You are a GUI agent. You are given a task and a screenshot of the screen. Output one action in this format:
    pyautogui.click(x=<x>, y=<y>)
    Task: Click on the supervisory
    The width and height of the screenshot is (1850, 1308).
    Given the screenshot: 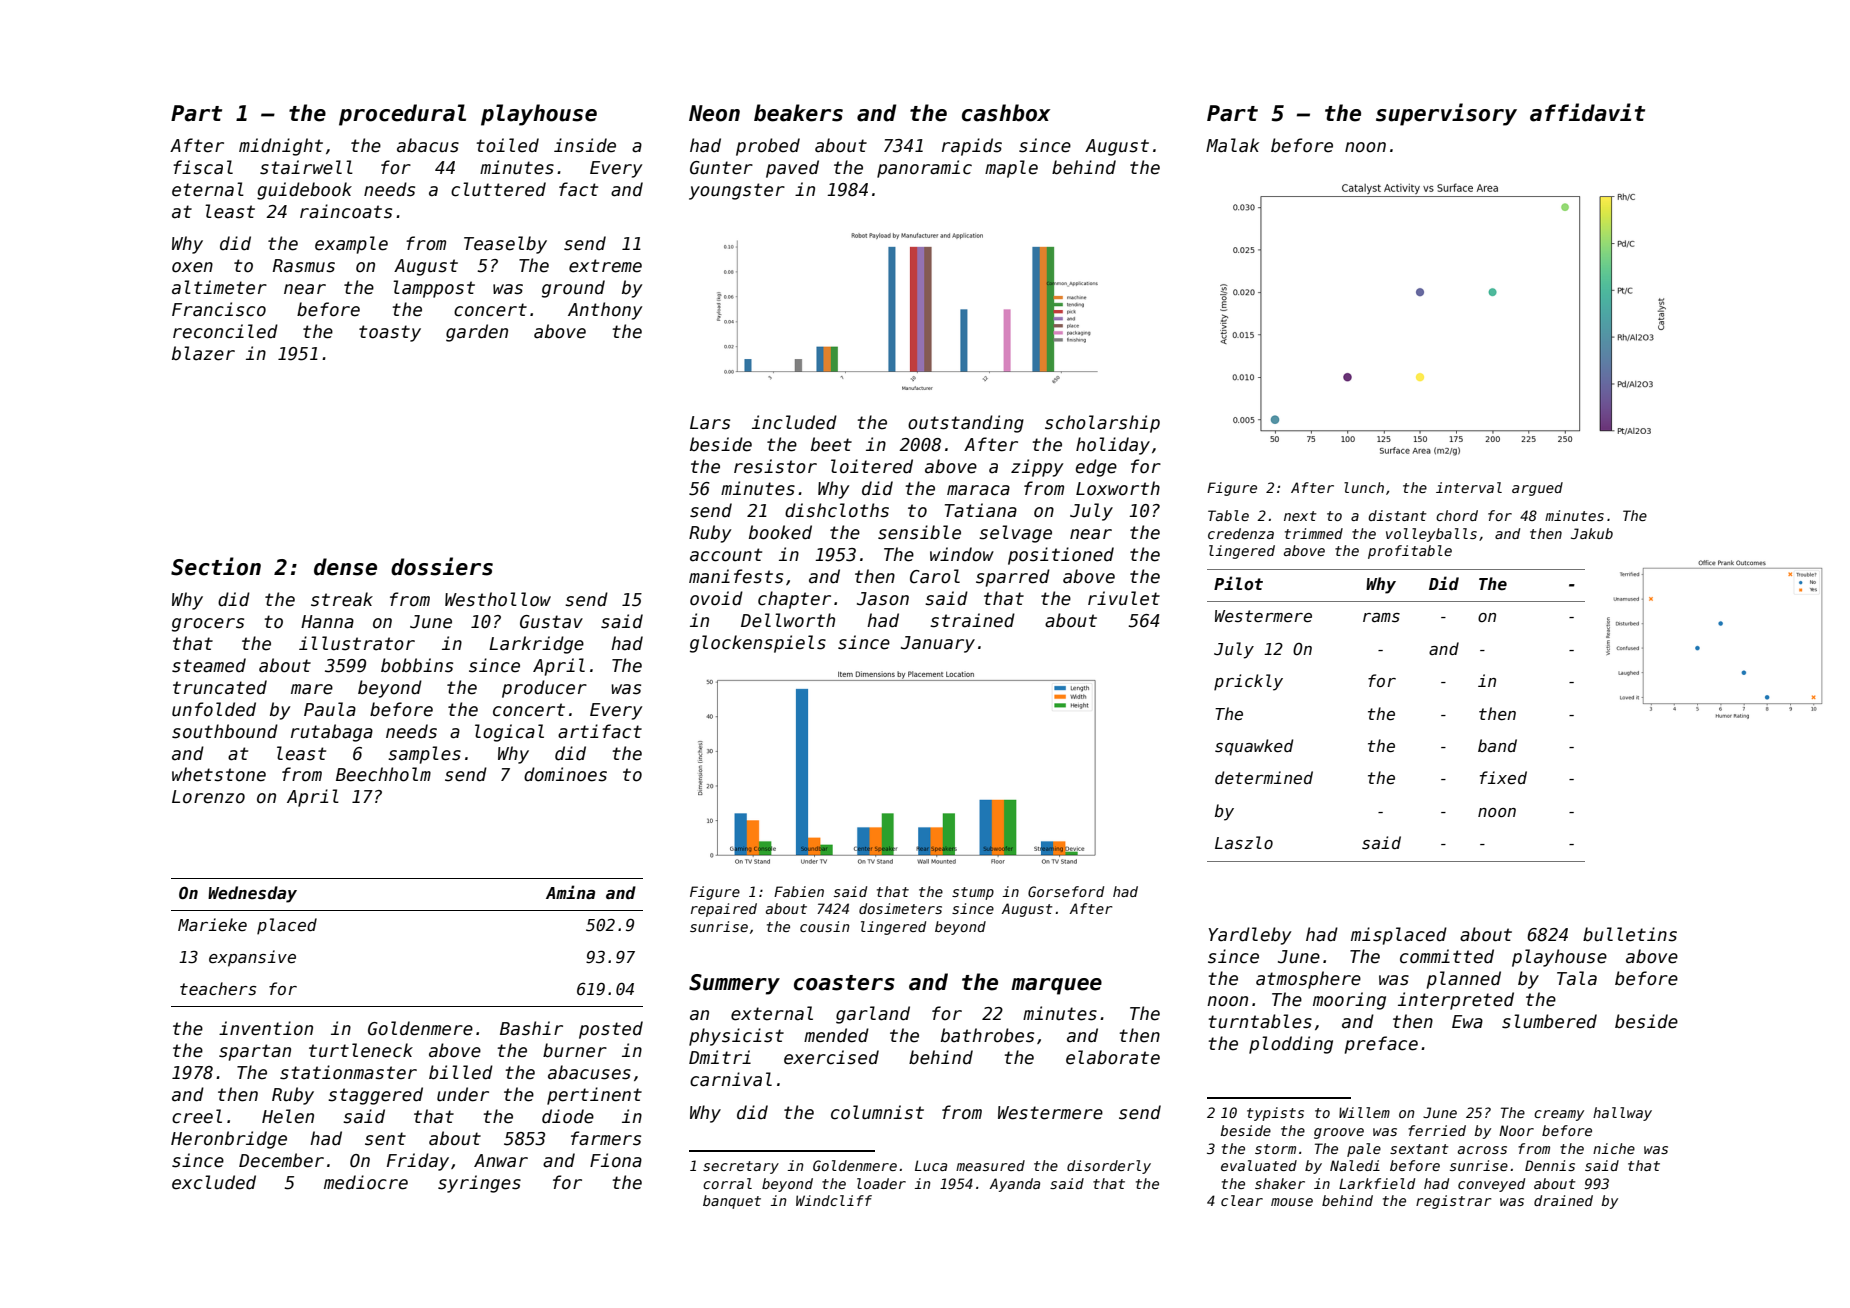 What is the action you would take?
    pyautogui.click(x=1446, y=114)
